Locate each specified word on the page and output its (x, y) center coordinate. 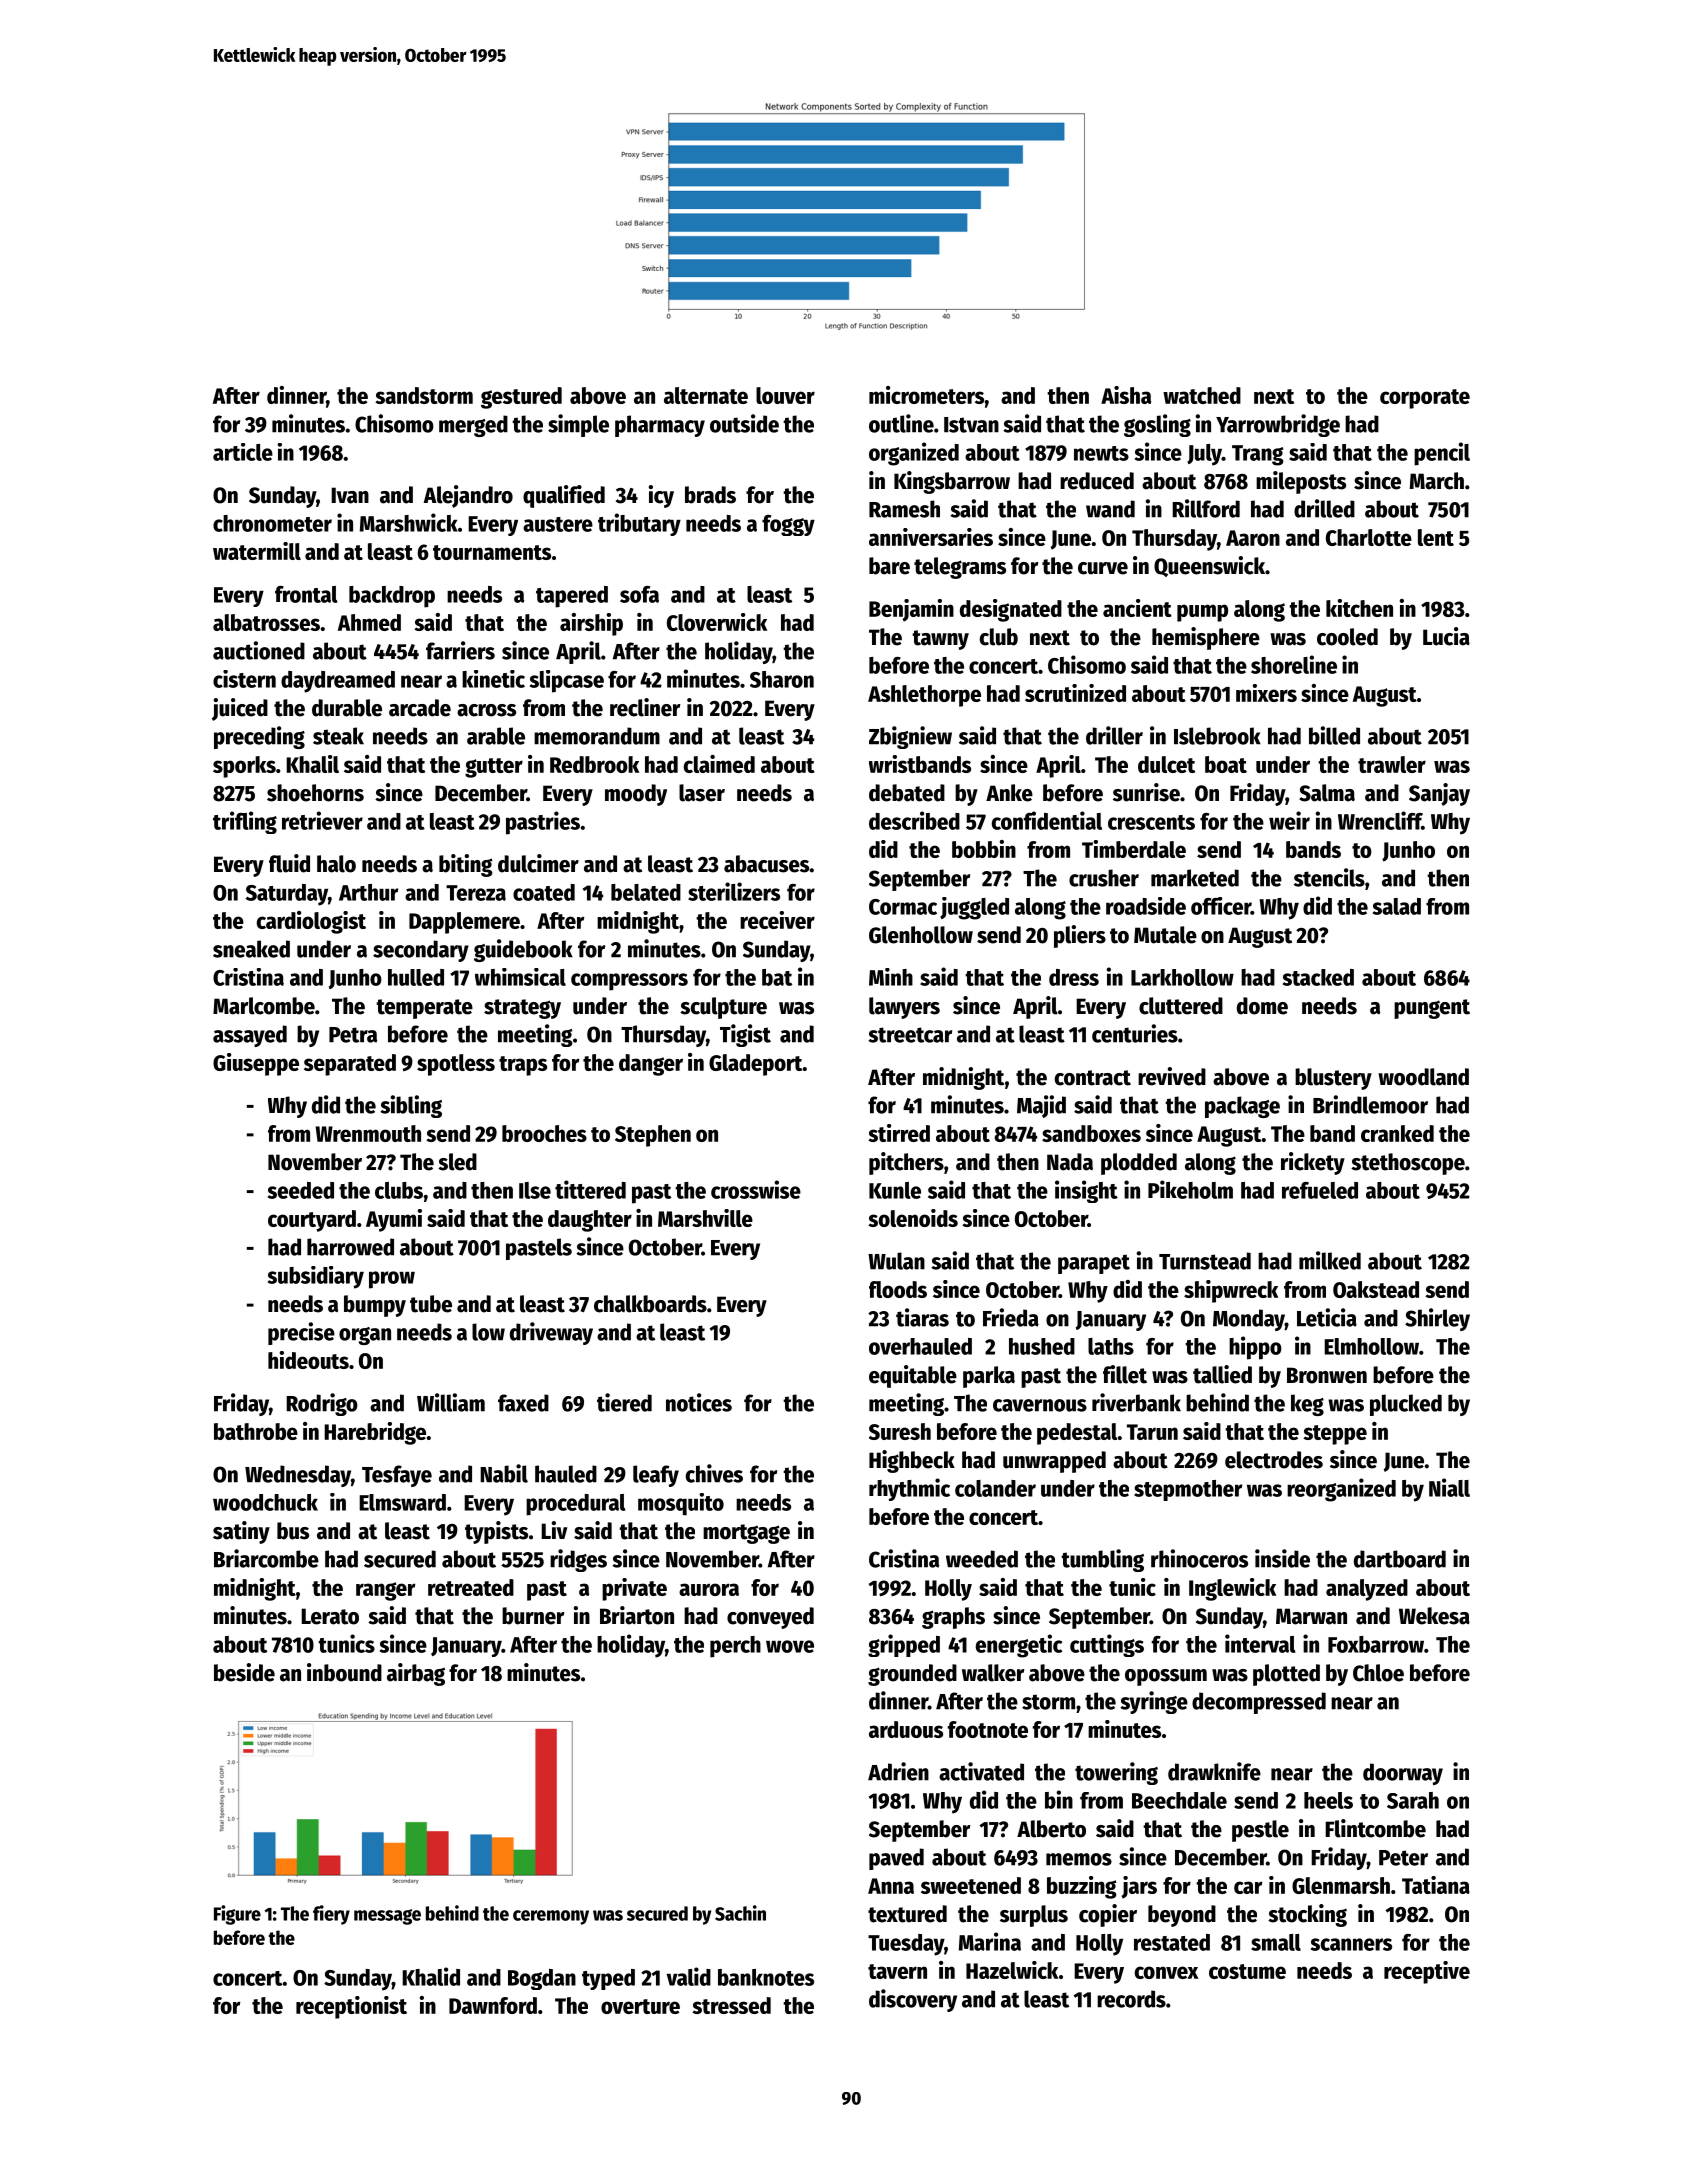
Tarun (1152, 1432)
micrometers (926, 395)
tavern (897, 1971)
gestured (521, 398)
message (387, 1917)
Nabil (504, 1473)
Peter (1403, 1858)
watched (1202, 395)
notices (699, 1402)
